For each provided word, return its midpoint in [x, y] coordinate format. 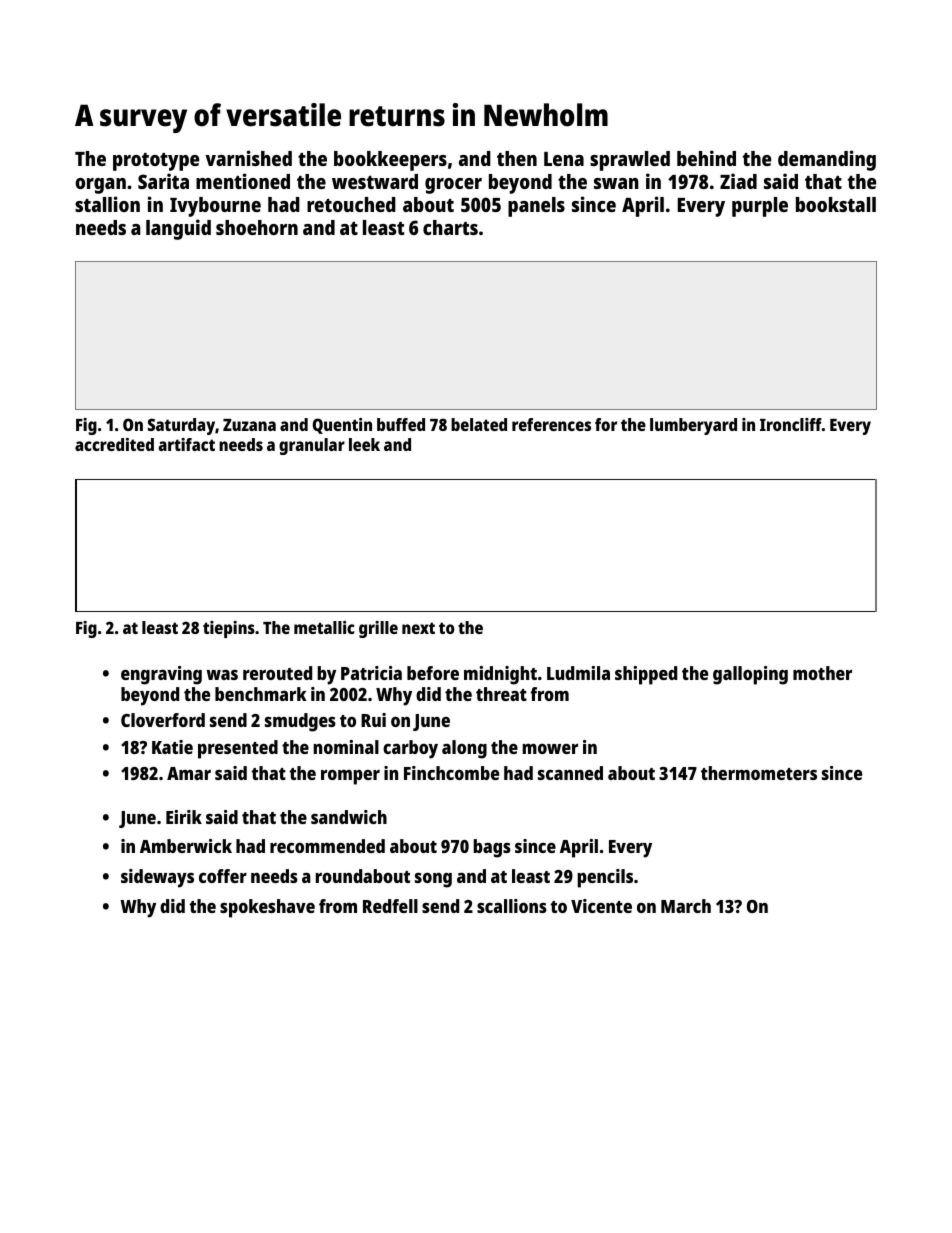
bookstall [836, 204]
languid [178, 229]
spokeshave [267, 908]
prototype [156, 162]
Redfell [390, 906]
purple [760, 207]
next [418, 628]
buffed [401, 424]
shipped [646, 675]
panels [536, 207]
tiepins [229, 629]
